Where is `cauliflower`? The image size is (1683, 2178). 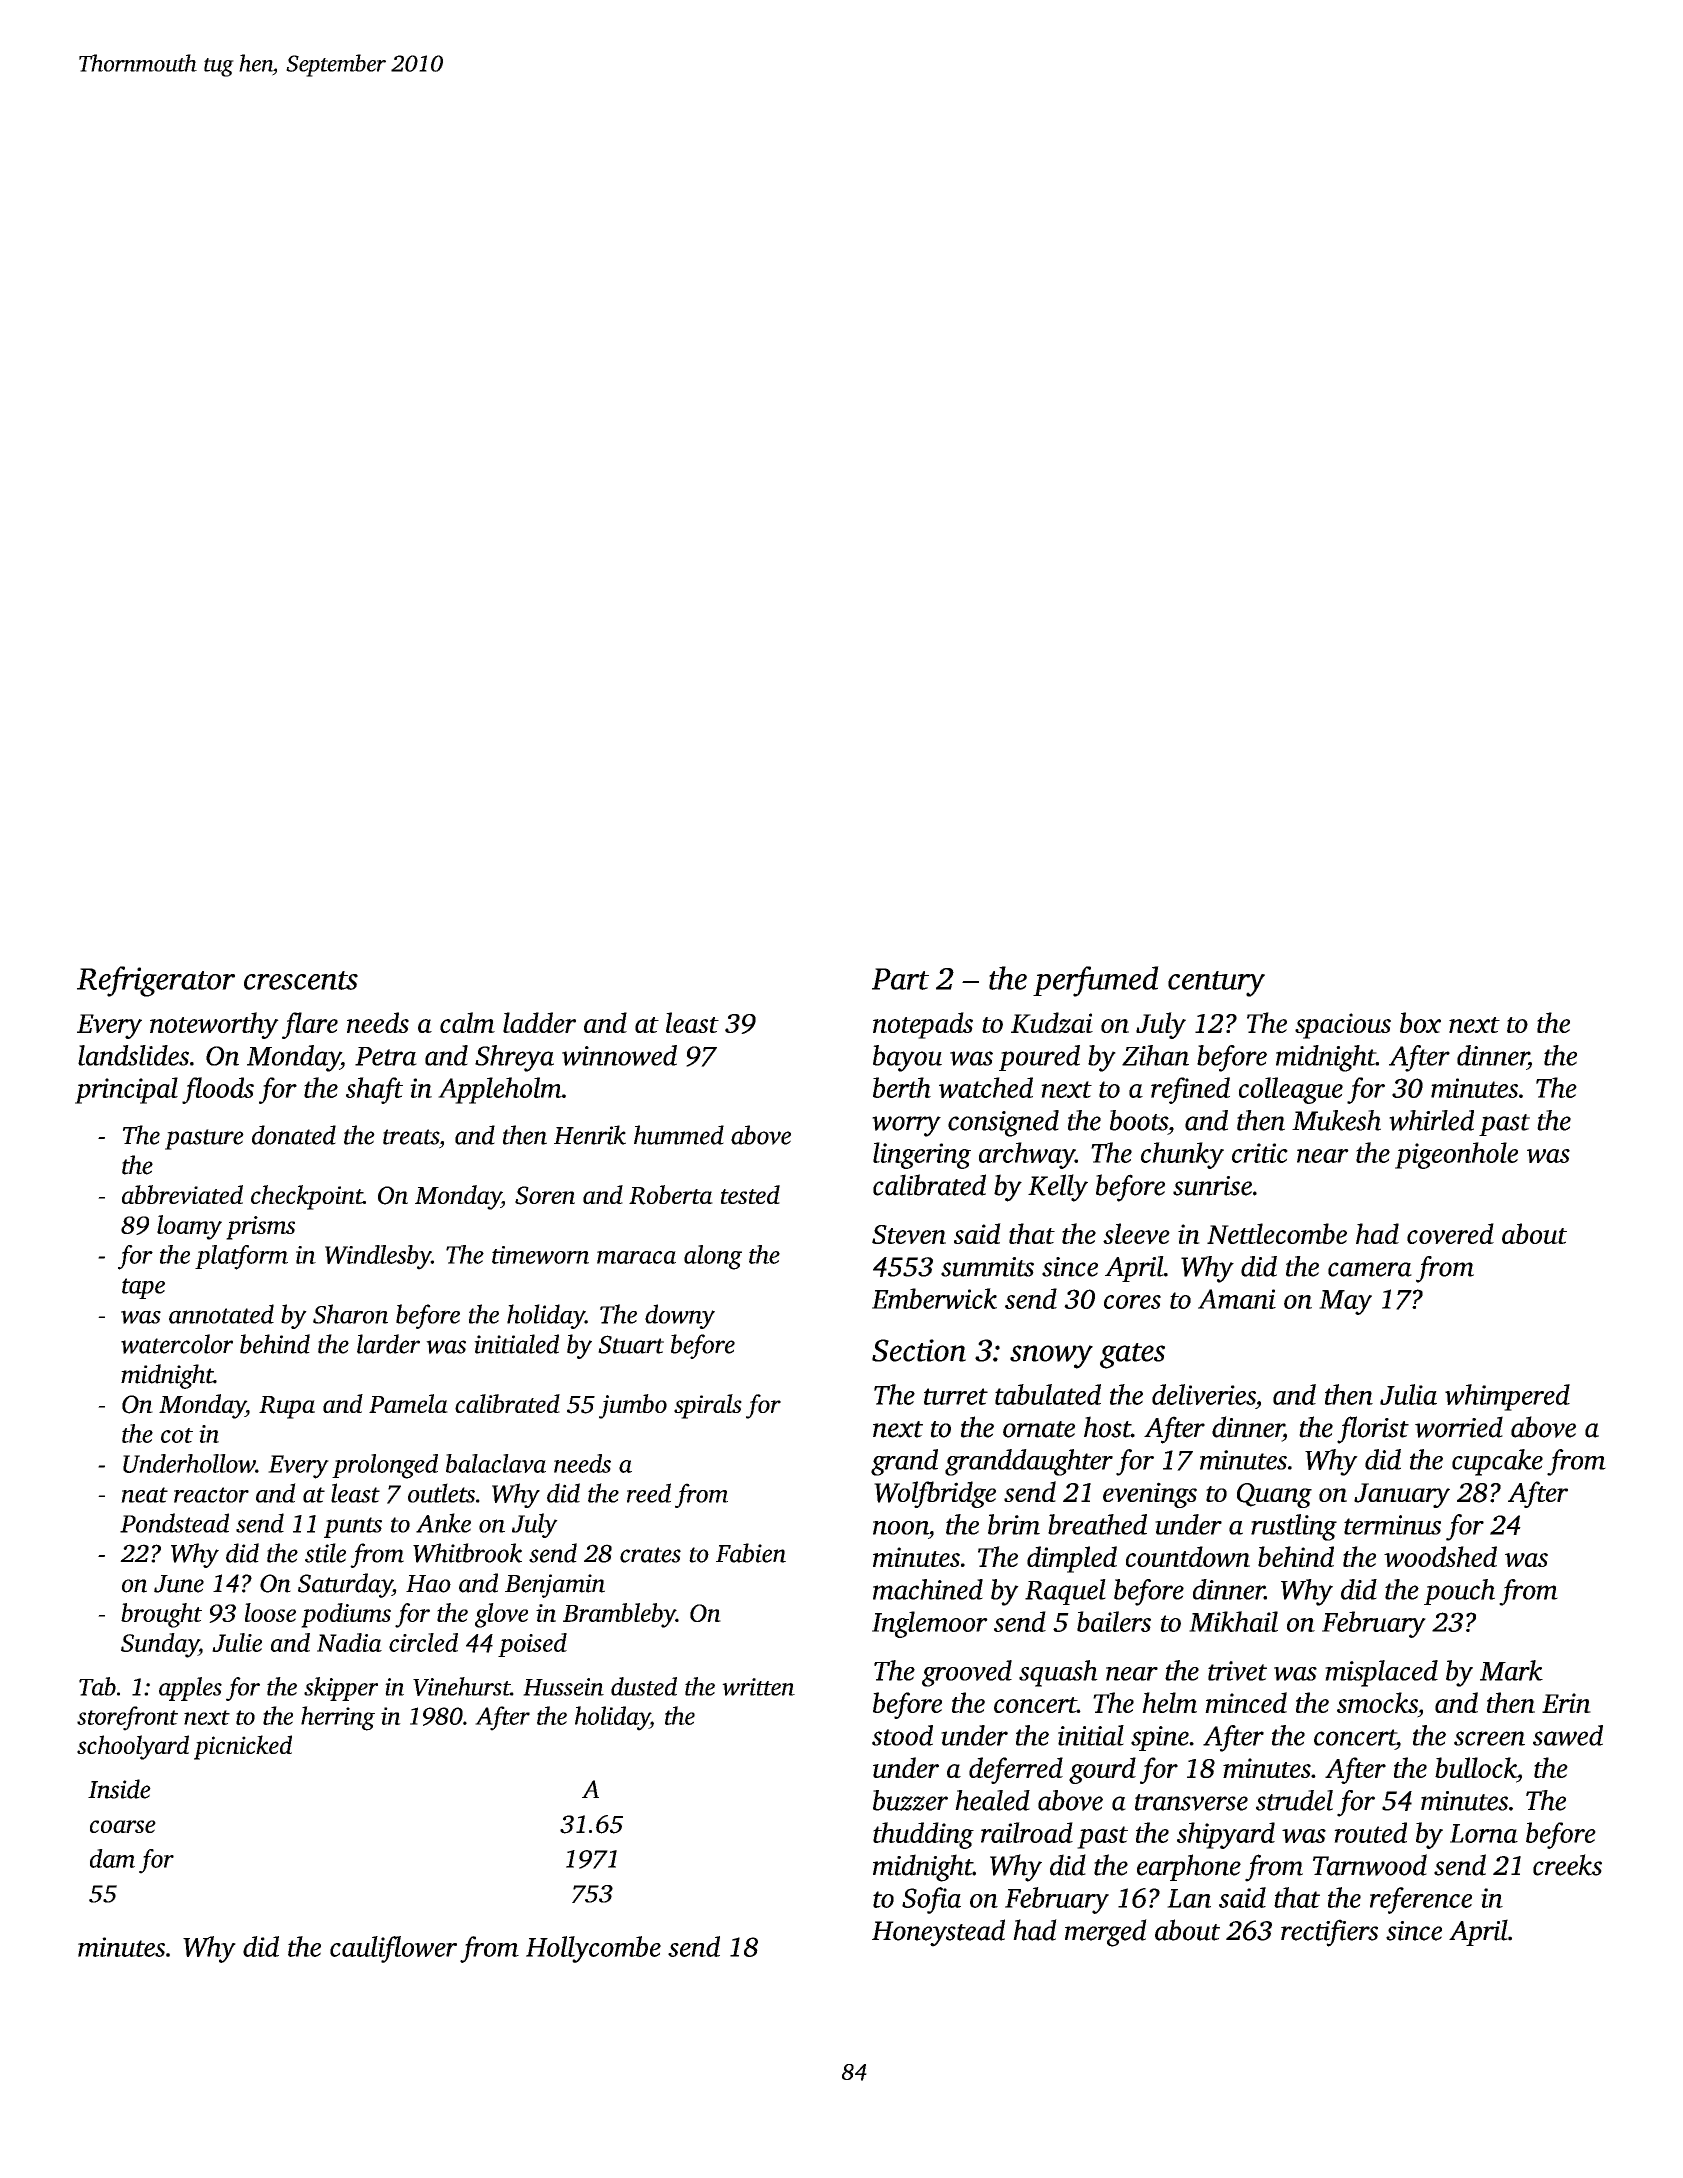
cauliflower is located at coordinates (393, 1949).
